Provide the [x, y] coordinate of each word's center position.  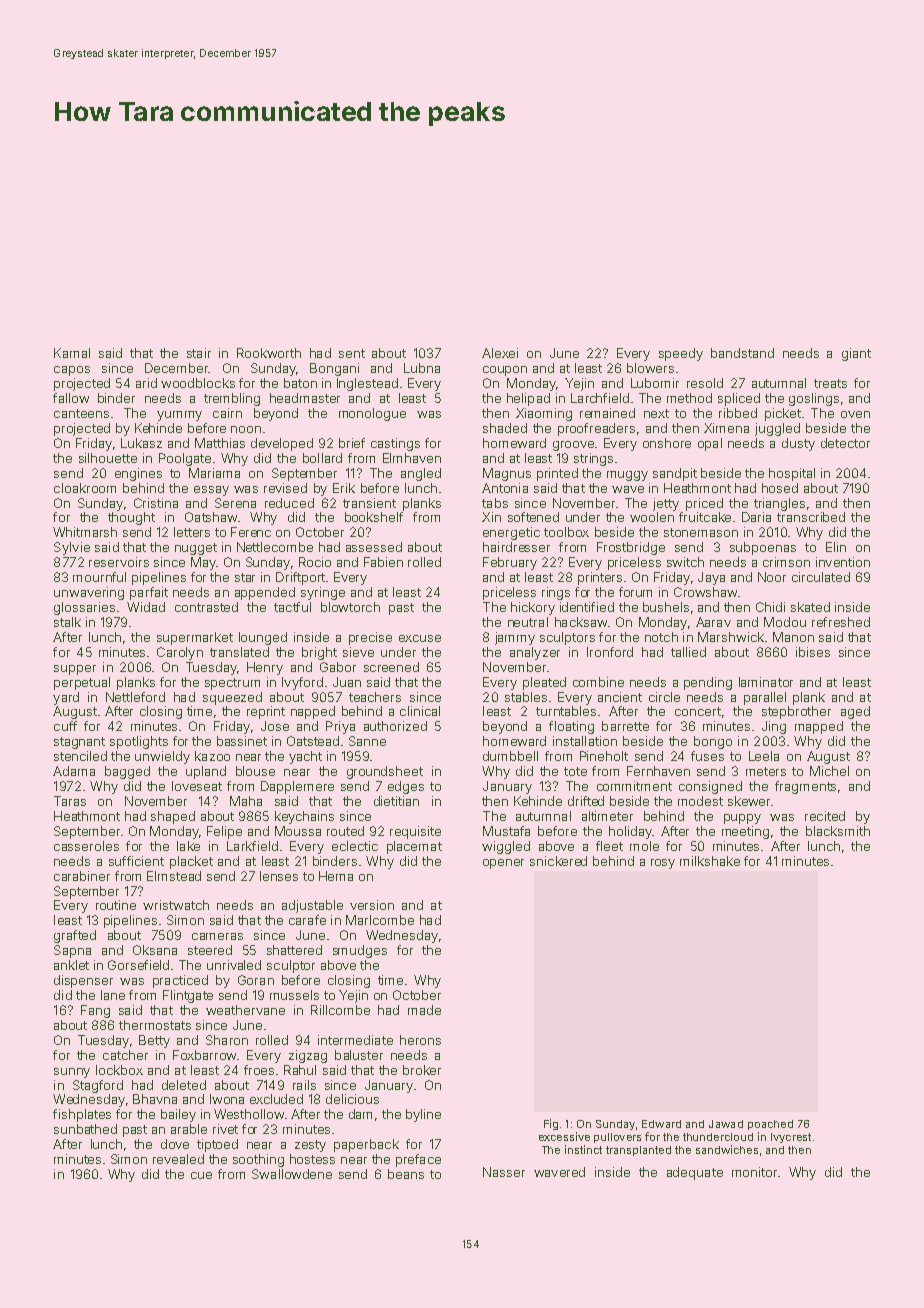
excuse [420, 638]
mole [644, 846]
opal [710, 444]
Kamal [72, 353]
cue [201, 1175]
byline [423, 1115]
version [372, 905]
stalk [67, 622]
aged [855, 712]
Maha [246, 801]
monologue [372, 414]
